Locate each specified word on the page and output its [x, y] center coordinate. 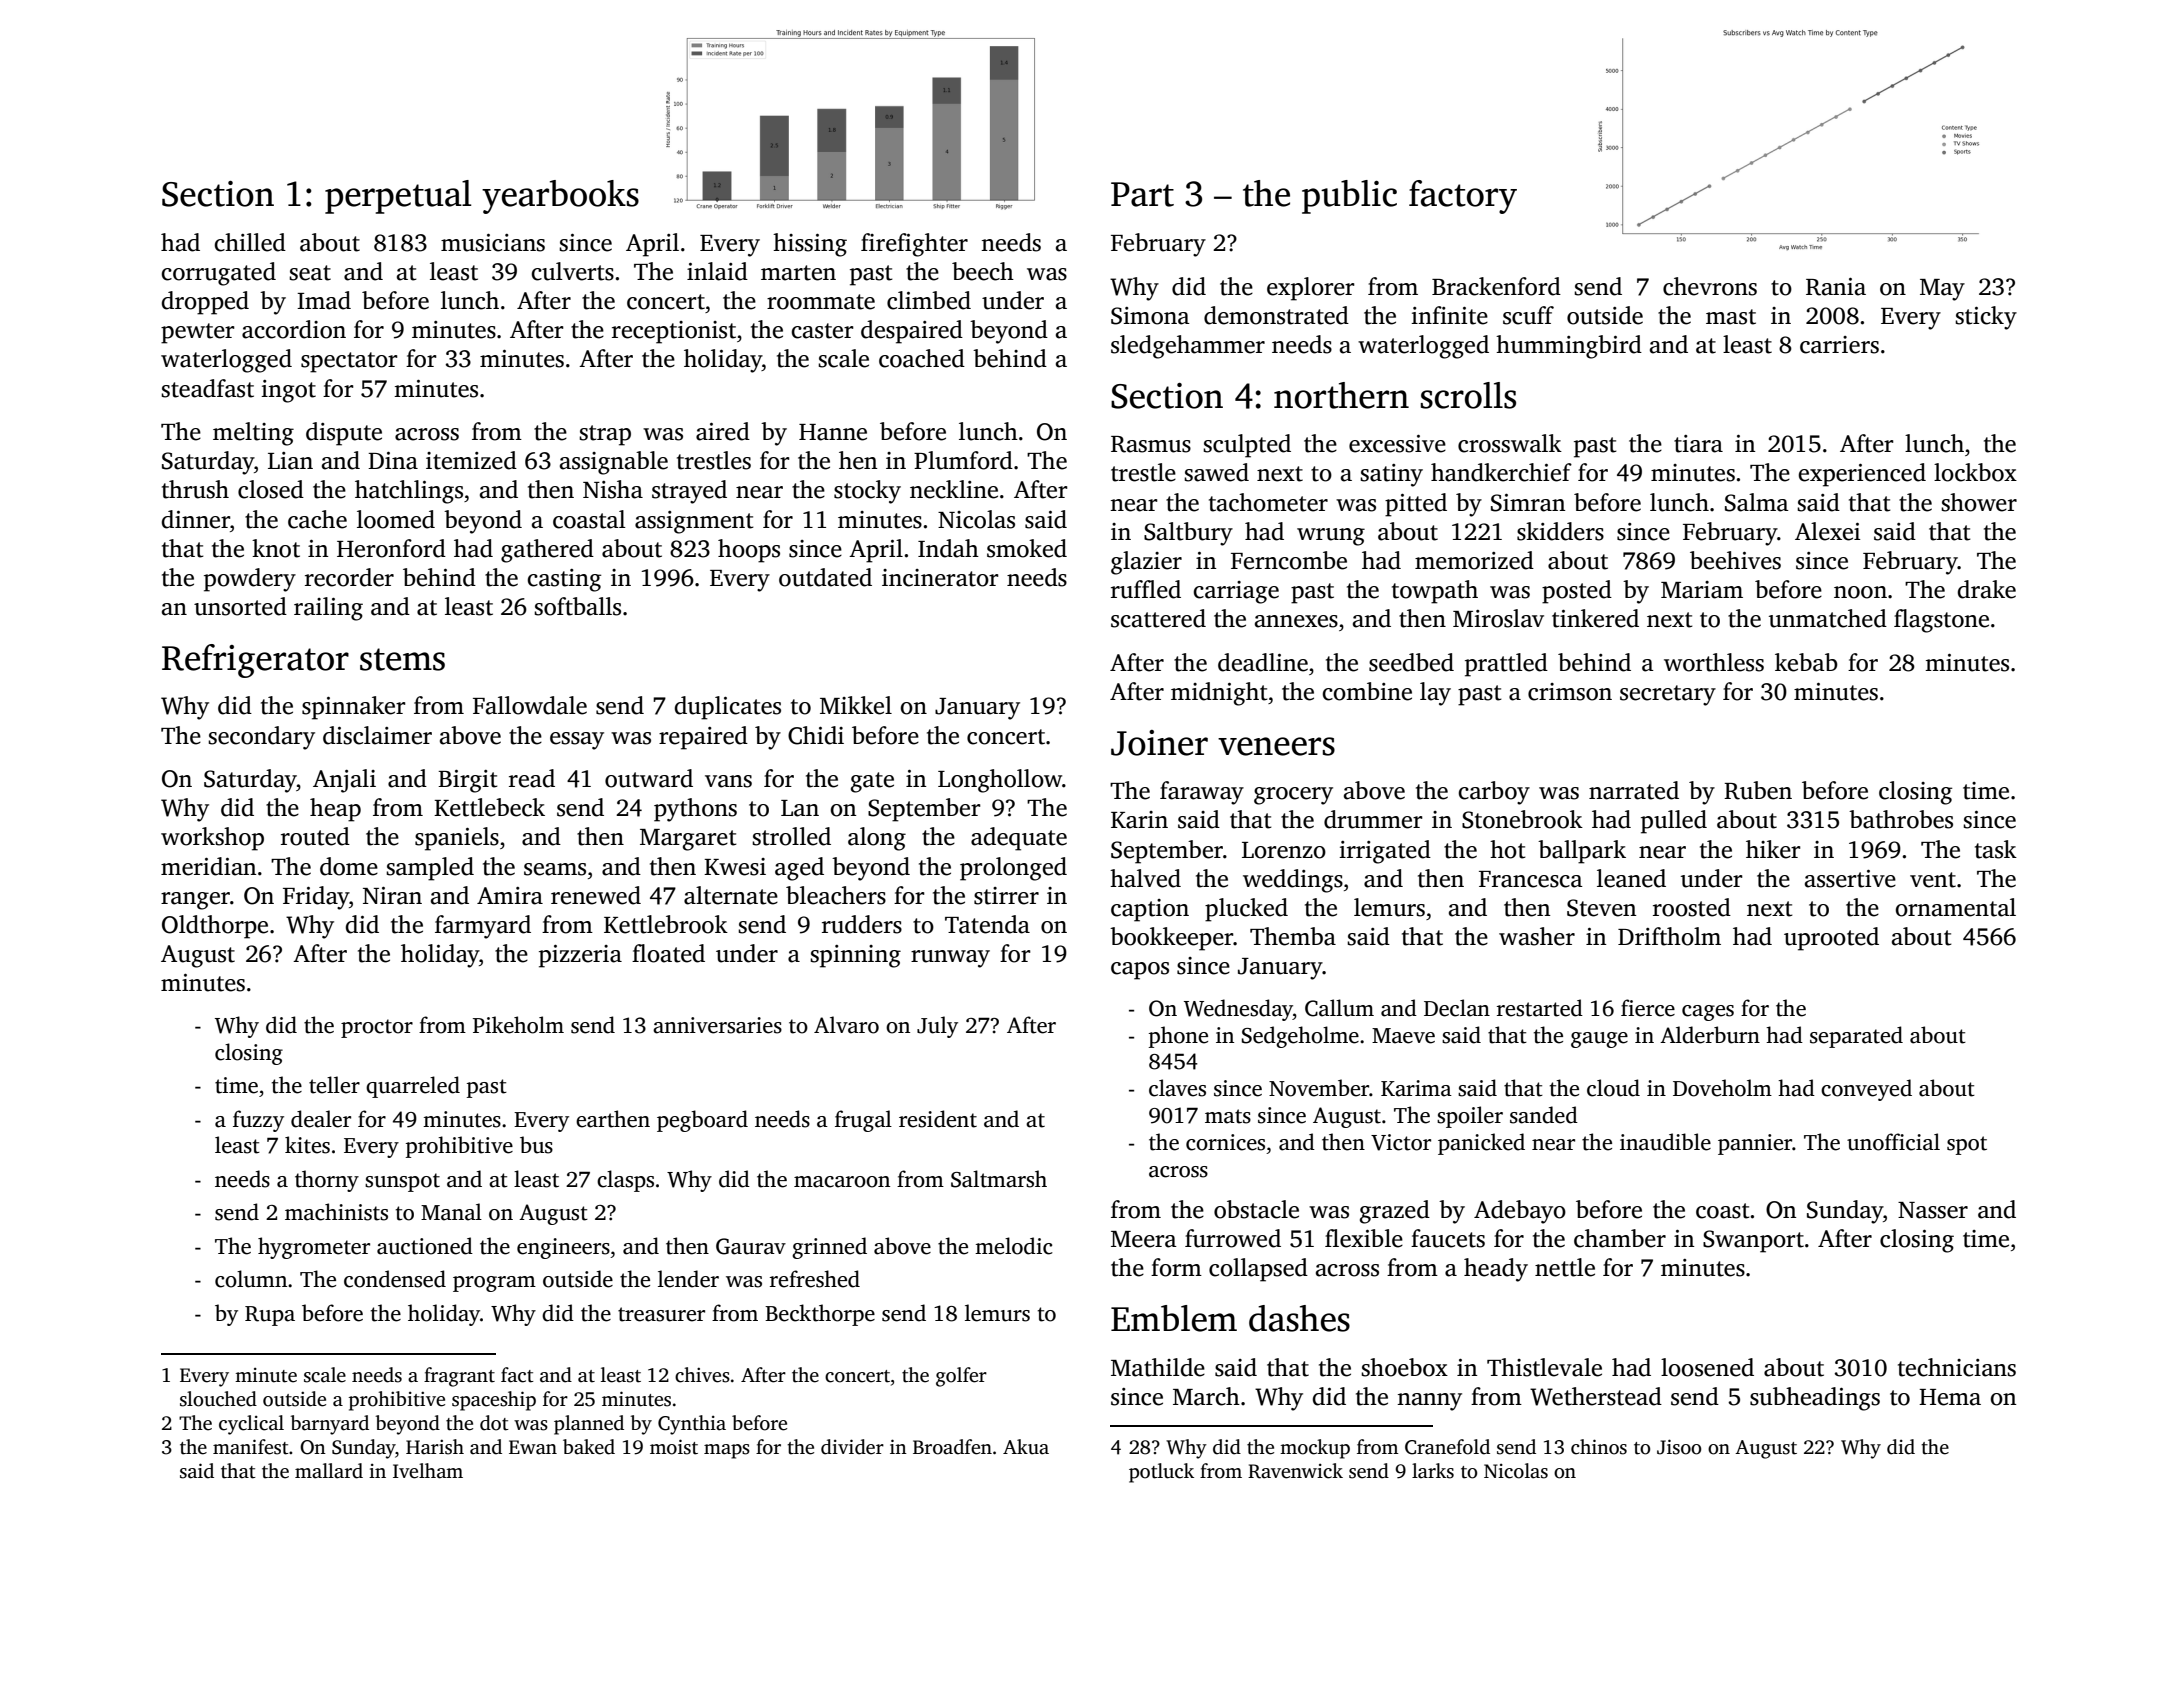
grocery [1293, 796]
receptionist [674, 332]
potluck [1161, 1473]
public [1349, 197]
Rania [1836, 287]
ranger [195, 901]
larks [1433, 1471]
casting [564, 580]
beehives [1735, 560]
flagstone [1941, 621]
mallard [329, 1471]
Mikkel [856, 705]
